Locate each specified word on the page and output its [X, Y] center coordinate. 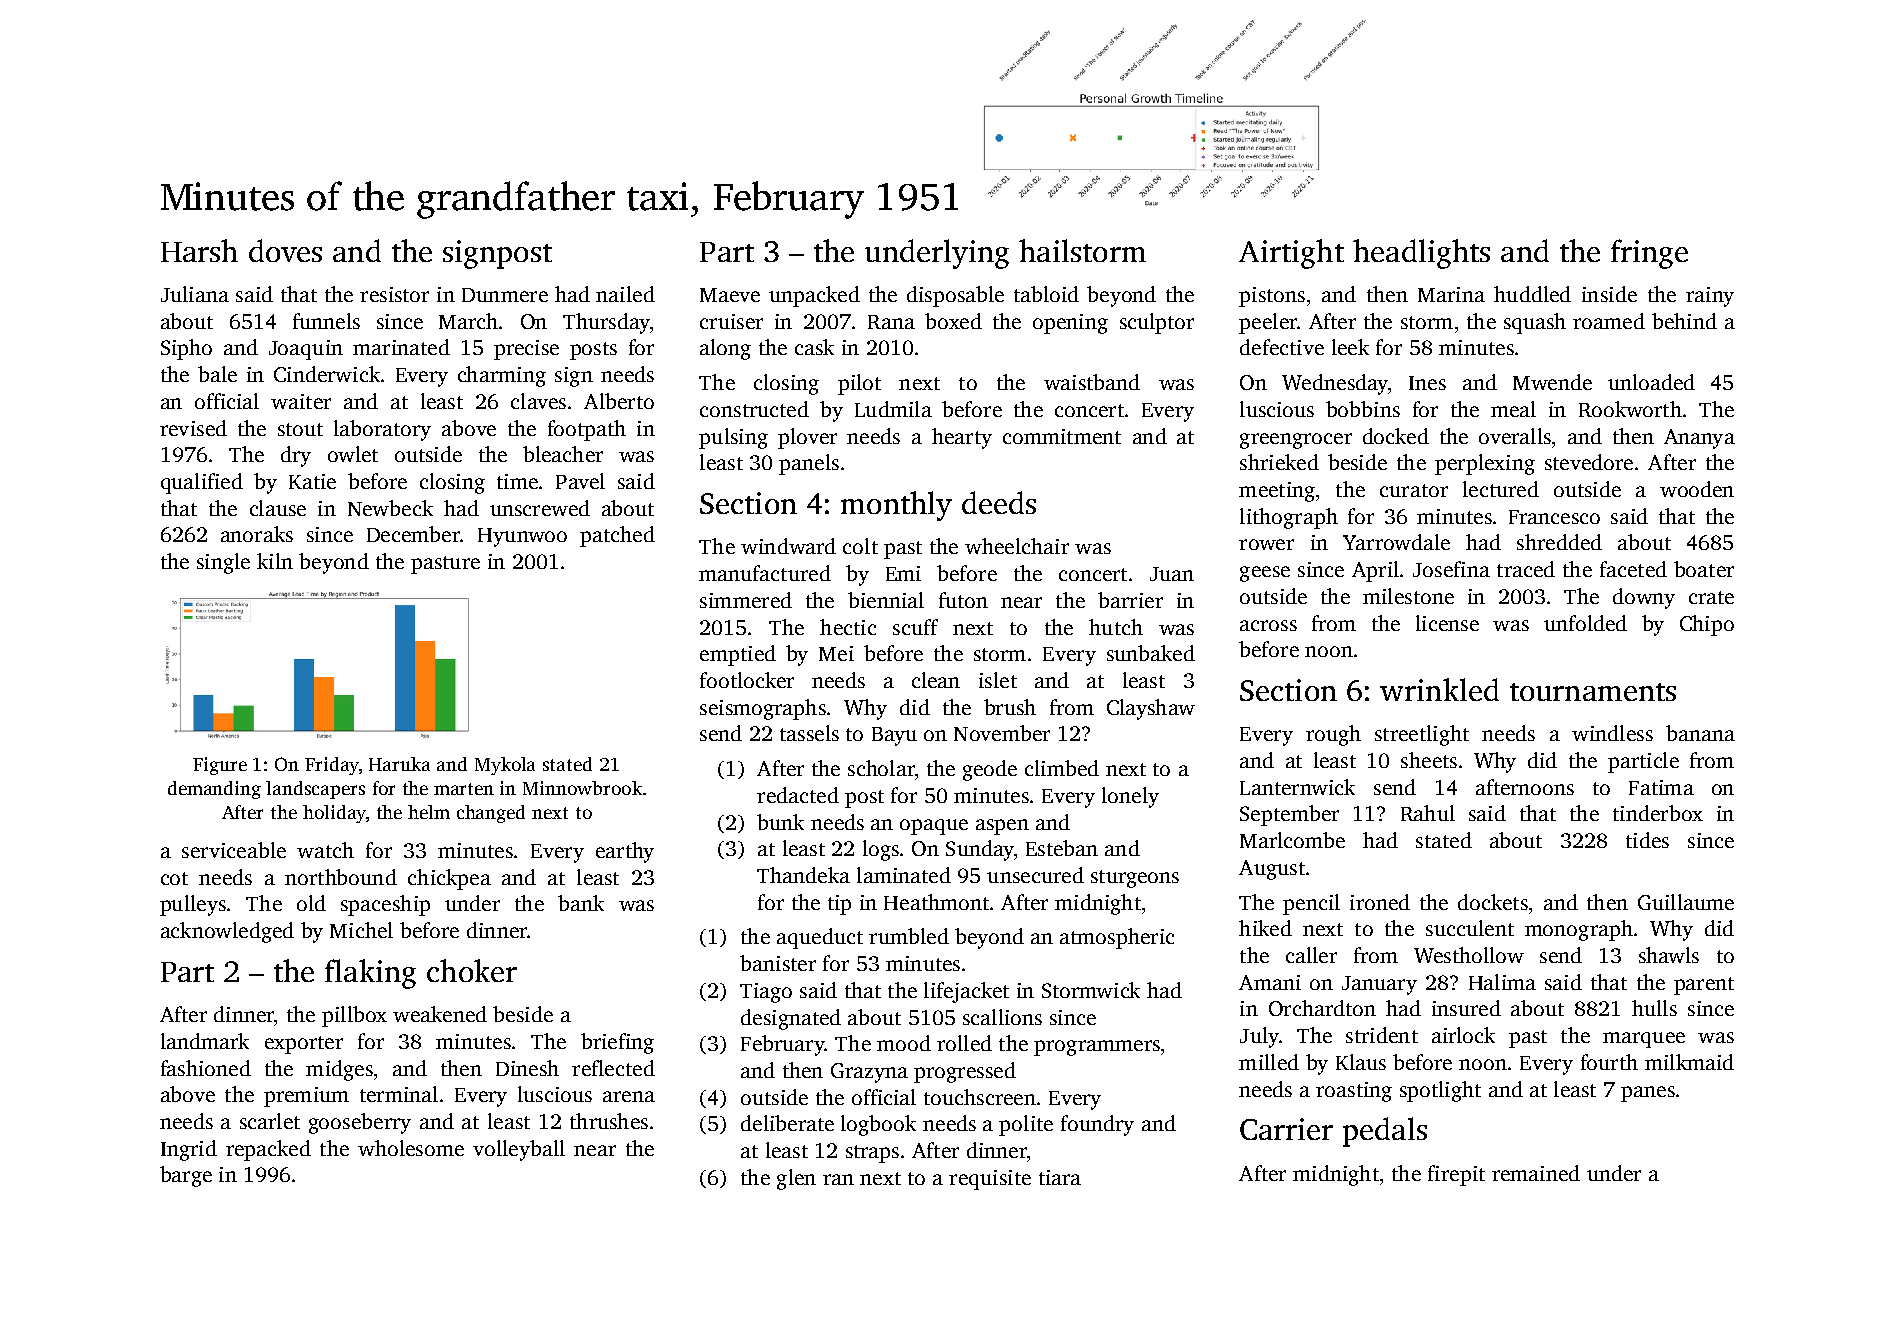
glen [796, 1179]
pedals [1385, 1132]
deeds [999, 502]
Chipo [1707, 625]
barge [186, 1176]
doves [285, 250]
